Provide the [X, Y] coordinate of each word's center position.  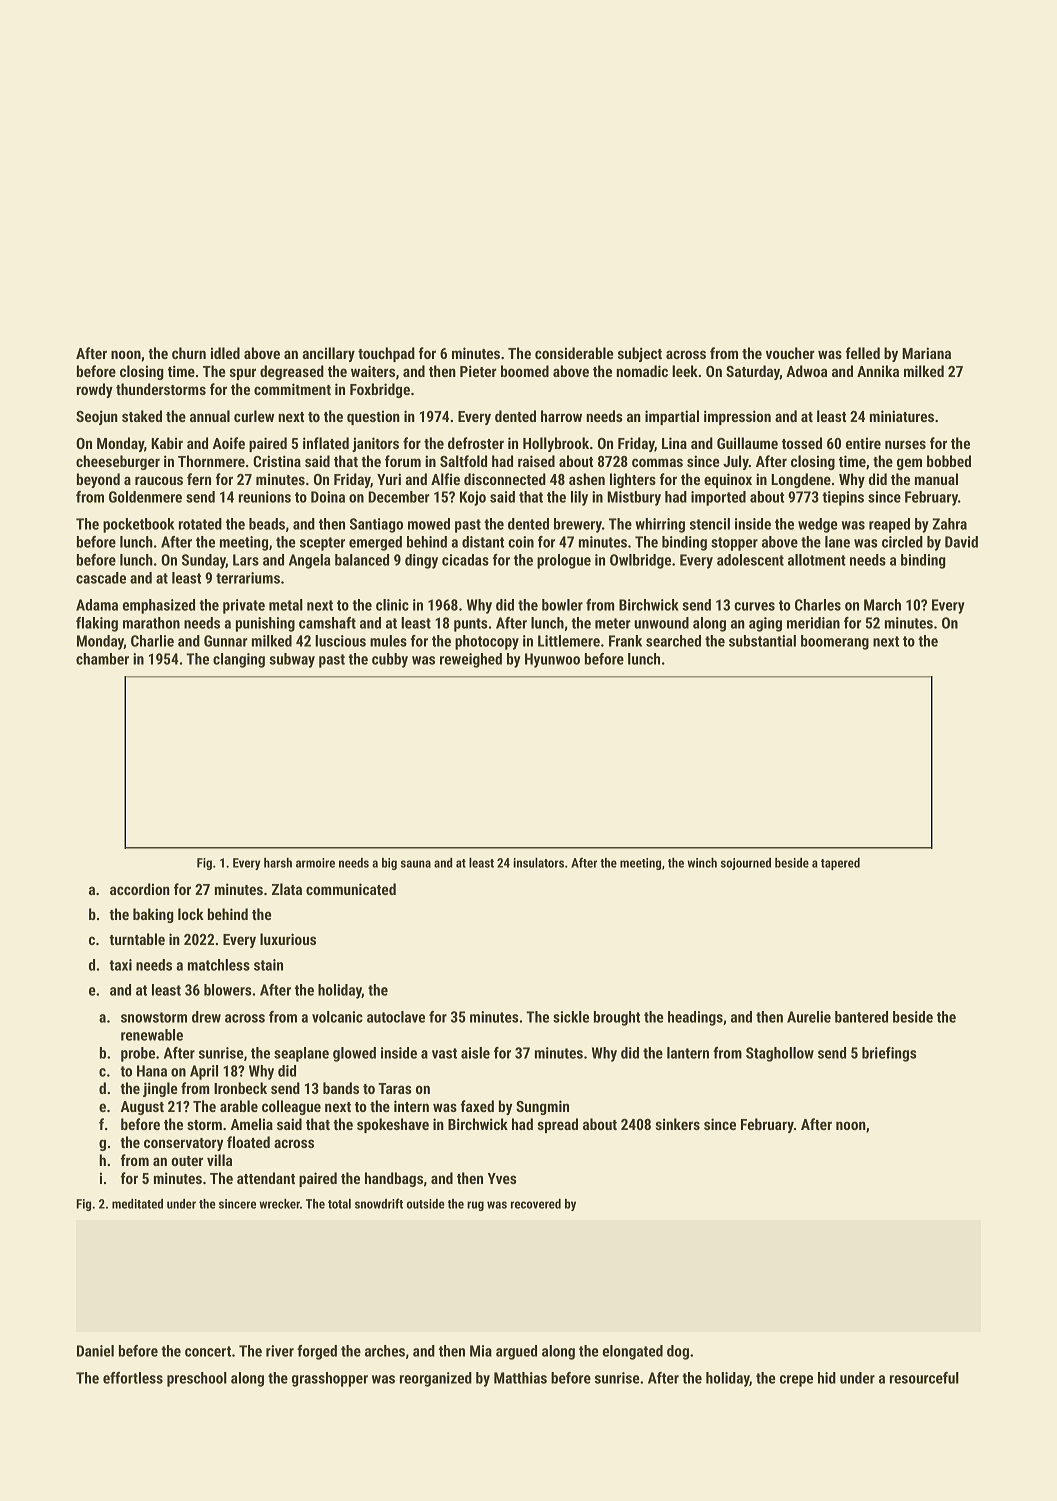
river [280, 1351]
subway [292, 660]
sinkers [678, 1124]
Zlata [287, 889]
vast [444, 1053]
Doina [328, 497]
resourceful [924, 1378]
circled [902, 542]
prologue [564, 561]
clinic [392, 605]
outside [426, 1204]
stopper [734, 544]
